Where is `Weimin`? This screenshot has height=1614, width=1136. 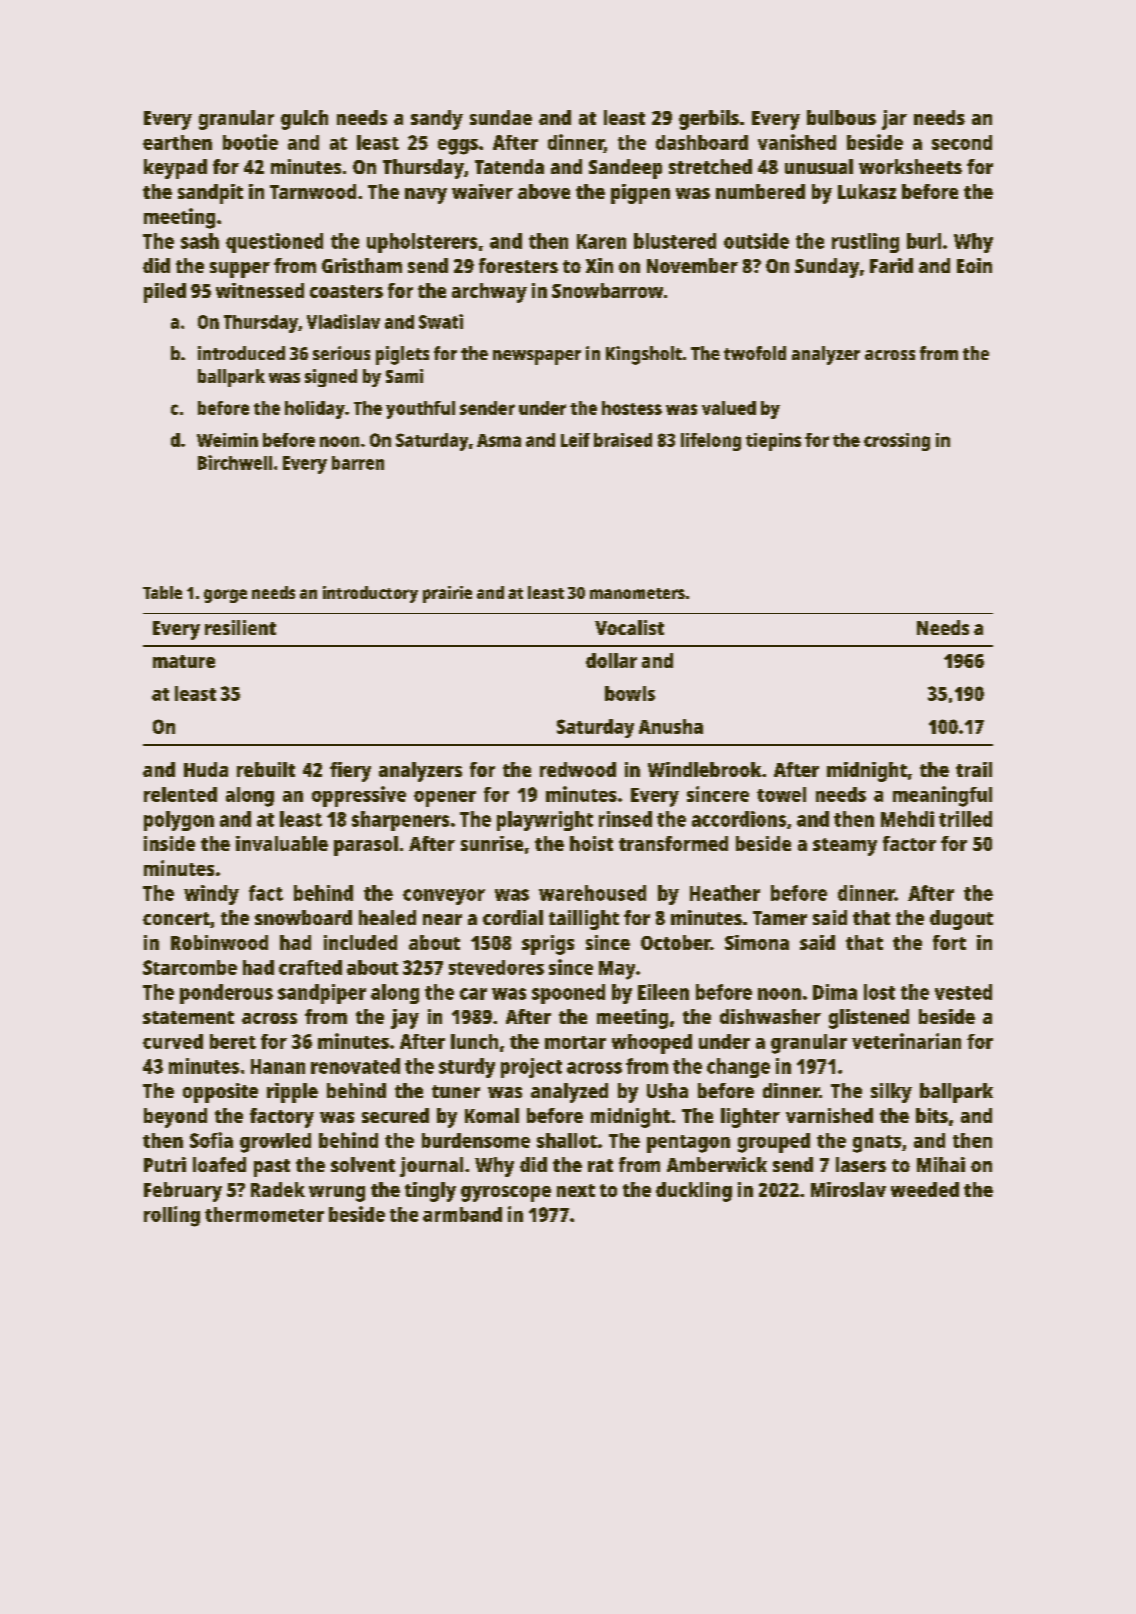 Weimin is located at coordinates (227, 440).
